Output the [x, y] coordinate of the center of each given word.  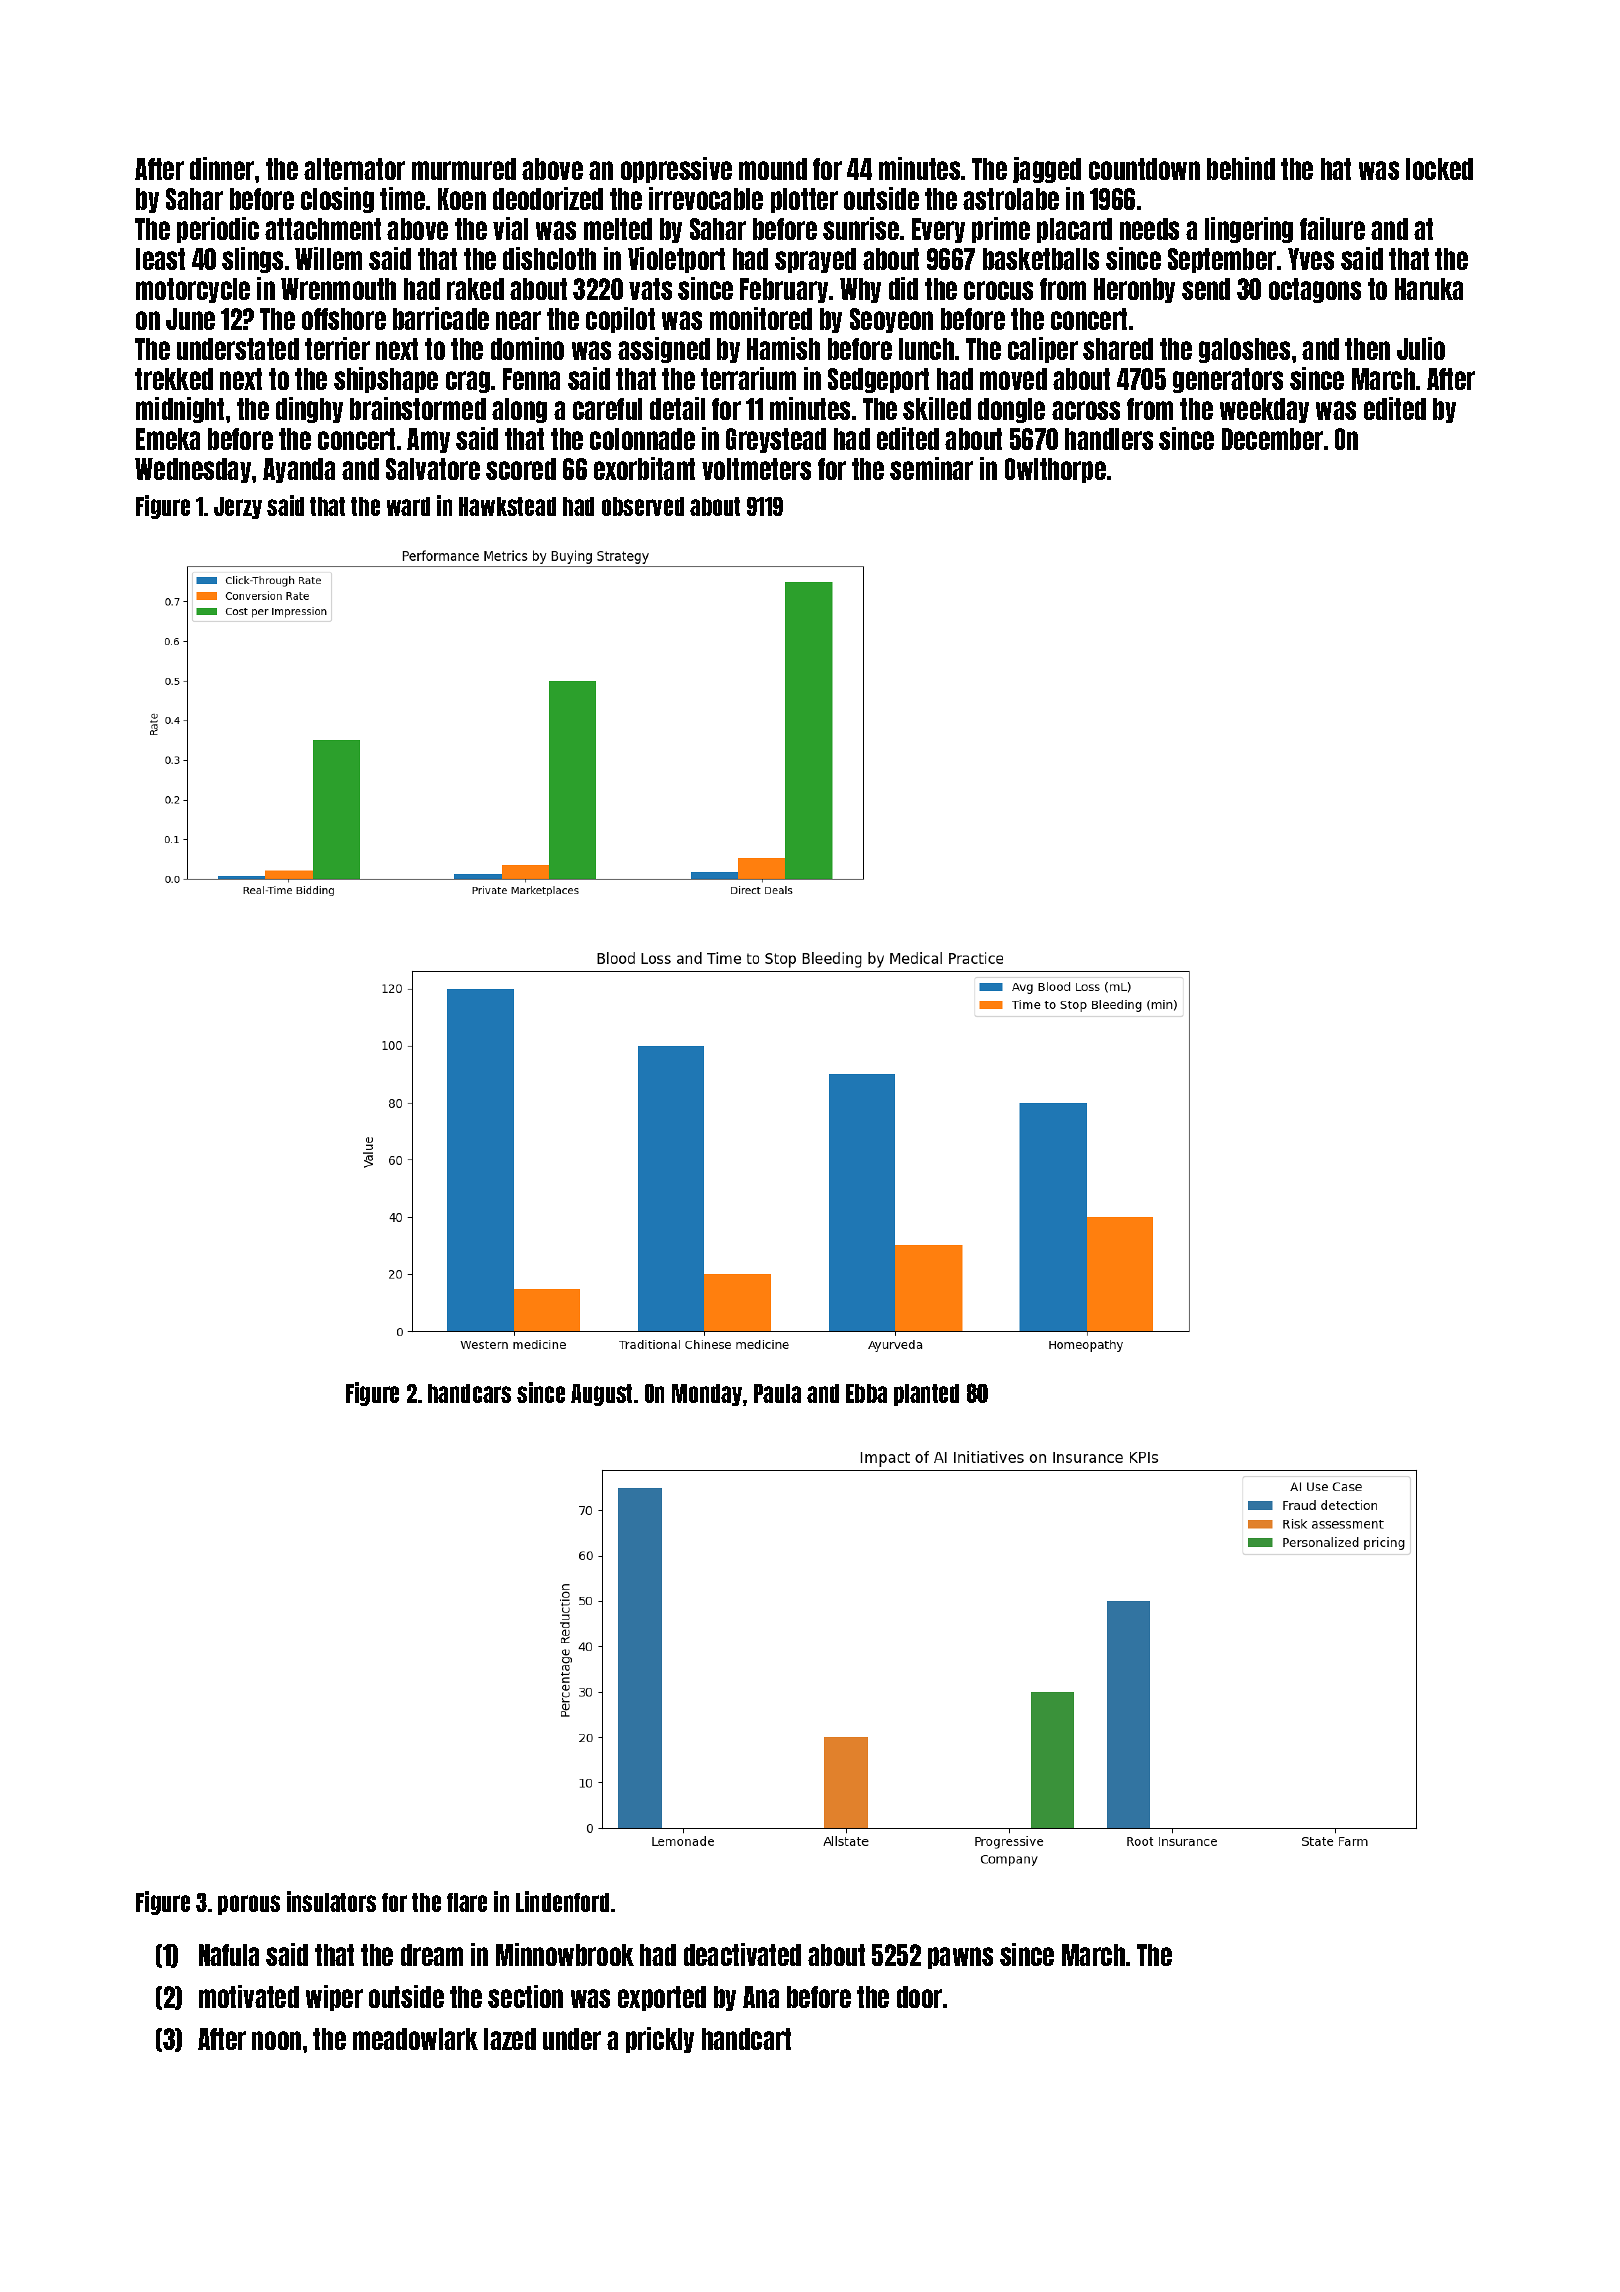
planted [926, 1395]
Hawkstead [507, 506]
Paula [777, 1393]
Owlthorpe [1055, 470]
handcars [469, 1393]
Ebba [866, 1393]
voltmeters [756, 469]
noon [276, 2040]
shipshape [386, 380]
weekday [1264, 410]
